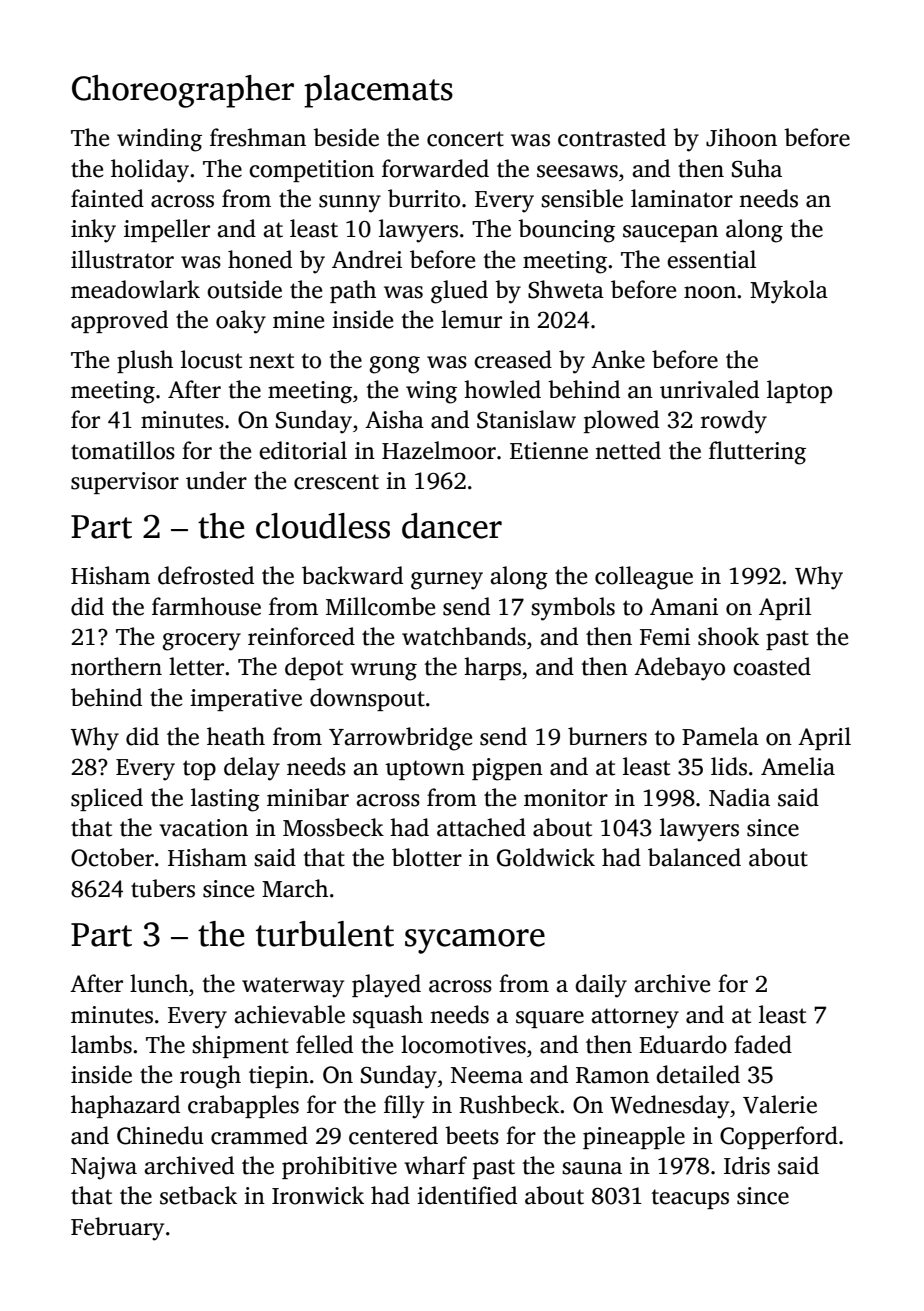  I want to click on lambs, so click(101, 1044).
